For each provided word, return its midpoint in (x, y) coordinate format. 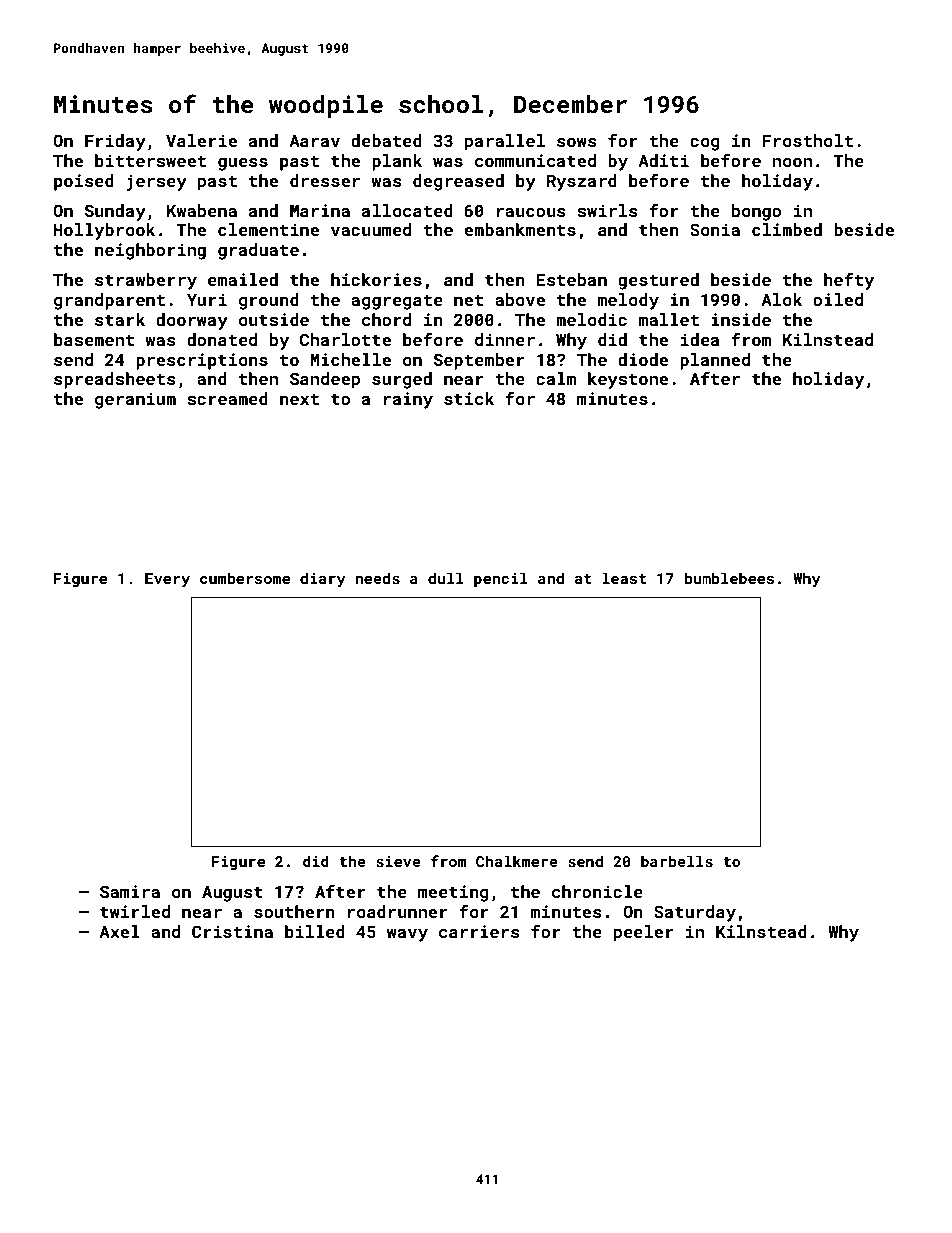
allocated (407, 210)
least (624, 578)
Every (167, 580)
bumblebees (729, 578)
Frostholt (807, 140)
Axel (119, 931)
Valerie (201, 140)
